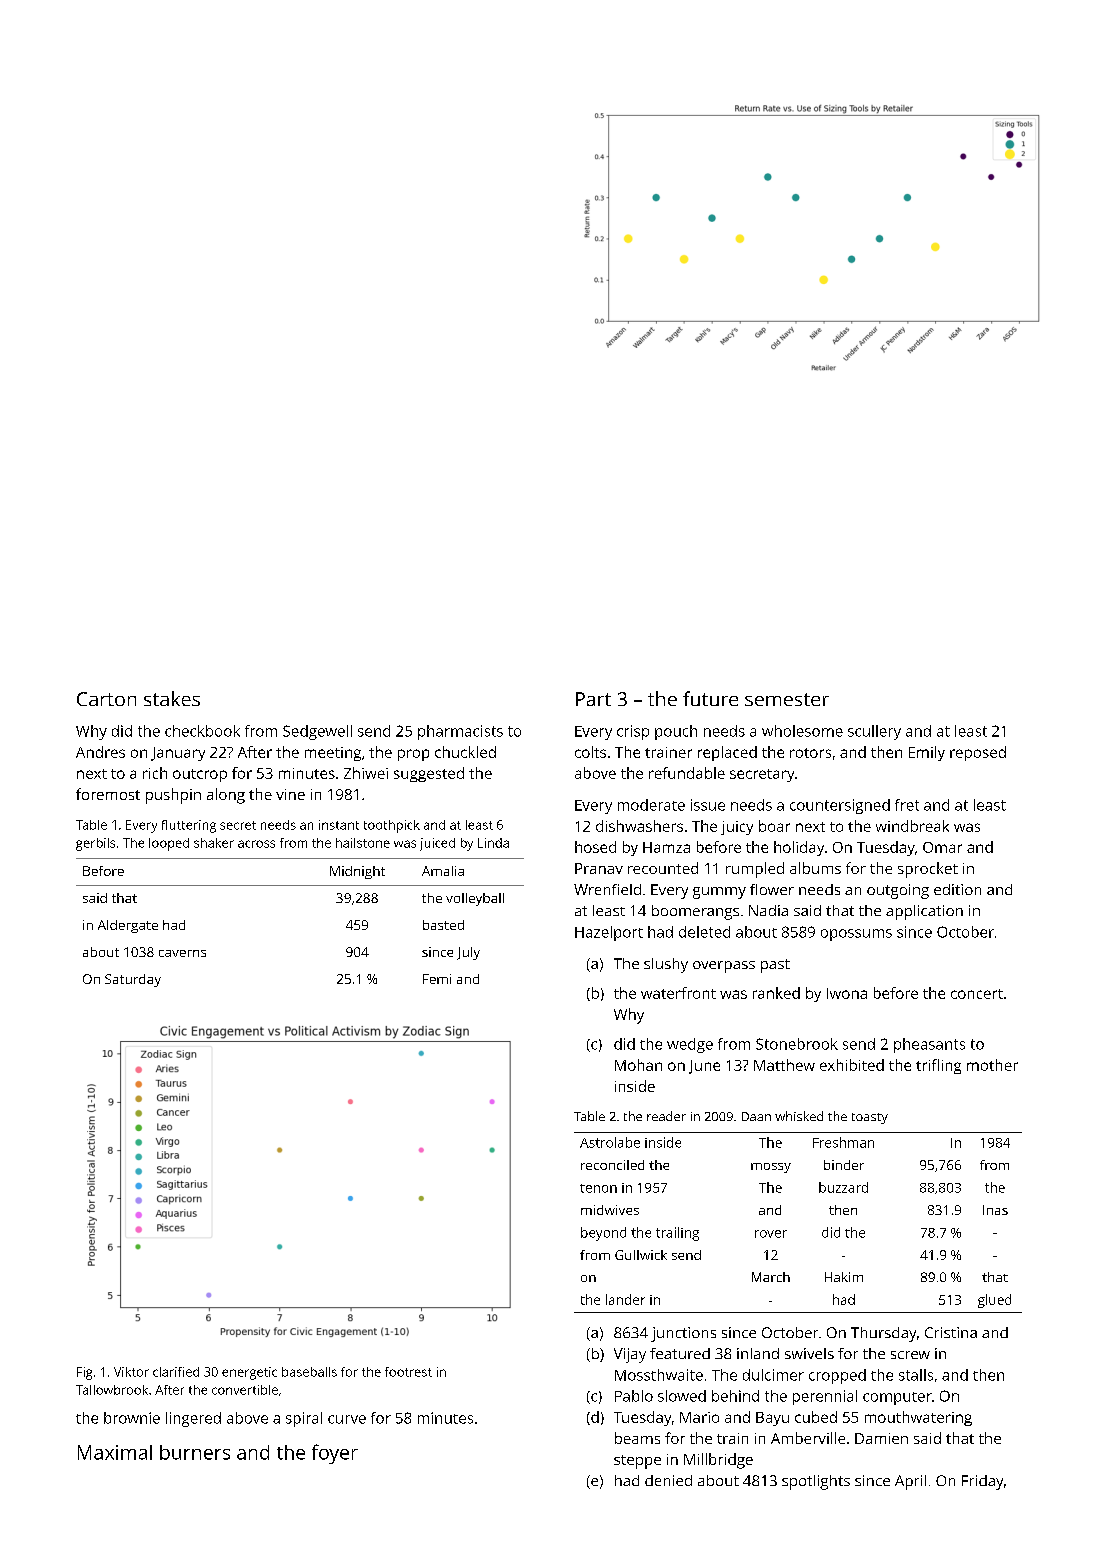 Image resolution: width=1098 pixels, height=1553 pixels. Describe the element at coordinates (115, 1452) in the image. I see `Maximal` at that location.
